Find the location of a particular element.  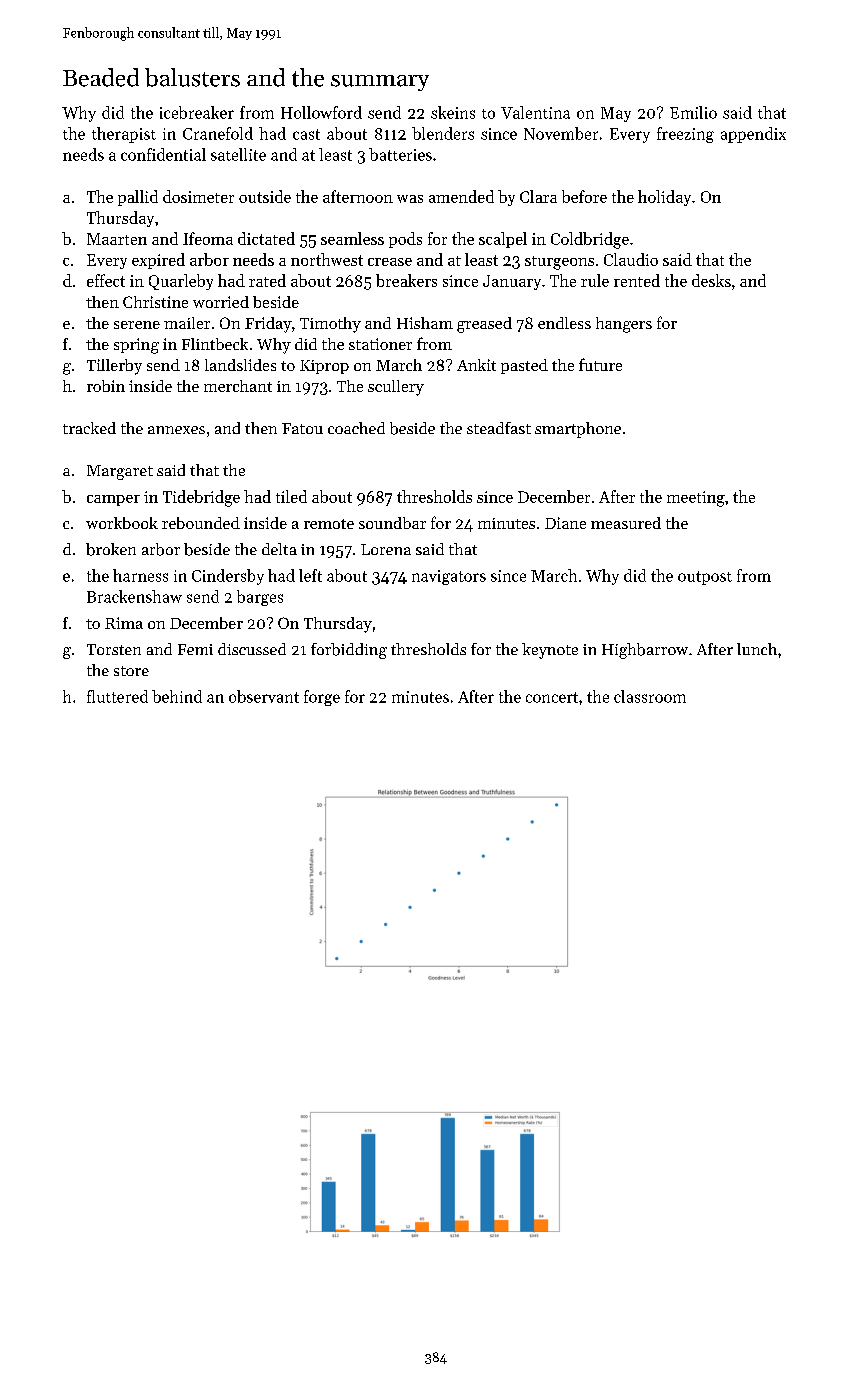

future is located at coordinates (600, 364).
